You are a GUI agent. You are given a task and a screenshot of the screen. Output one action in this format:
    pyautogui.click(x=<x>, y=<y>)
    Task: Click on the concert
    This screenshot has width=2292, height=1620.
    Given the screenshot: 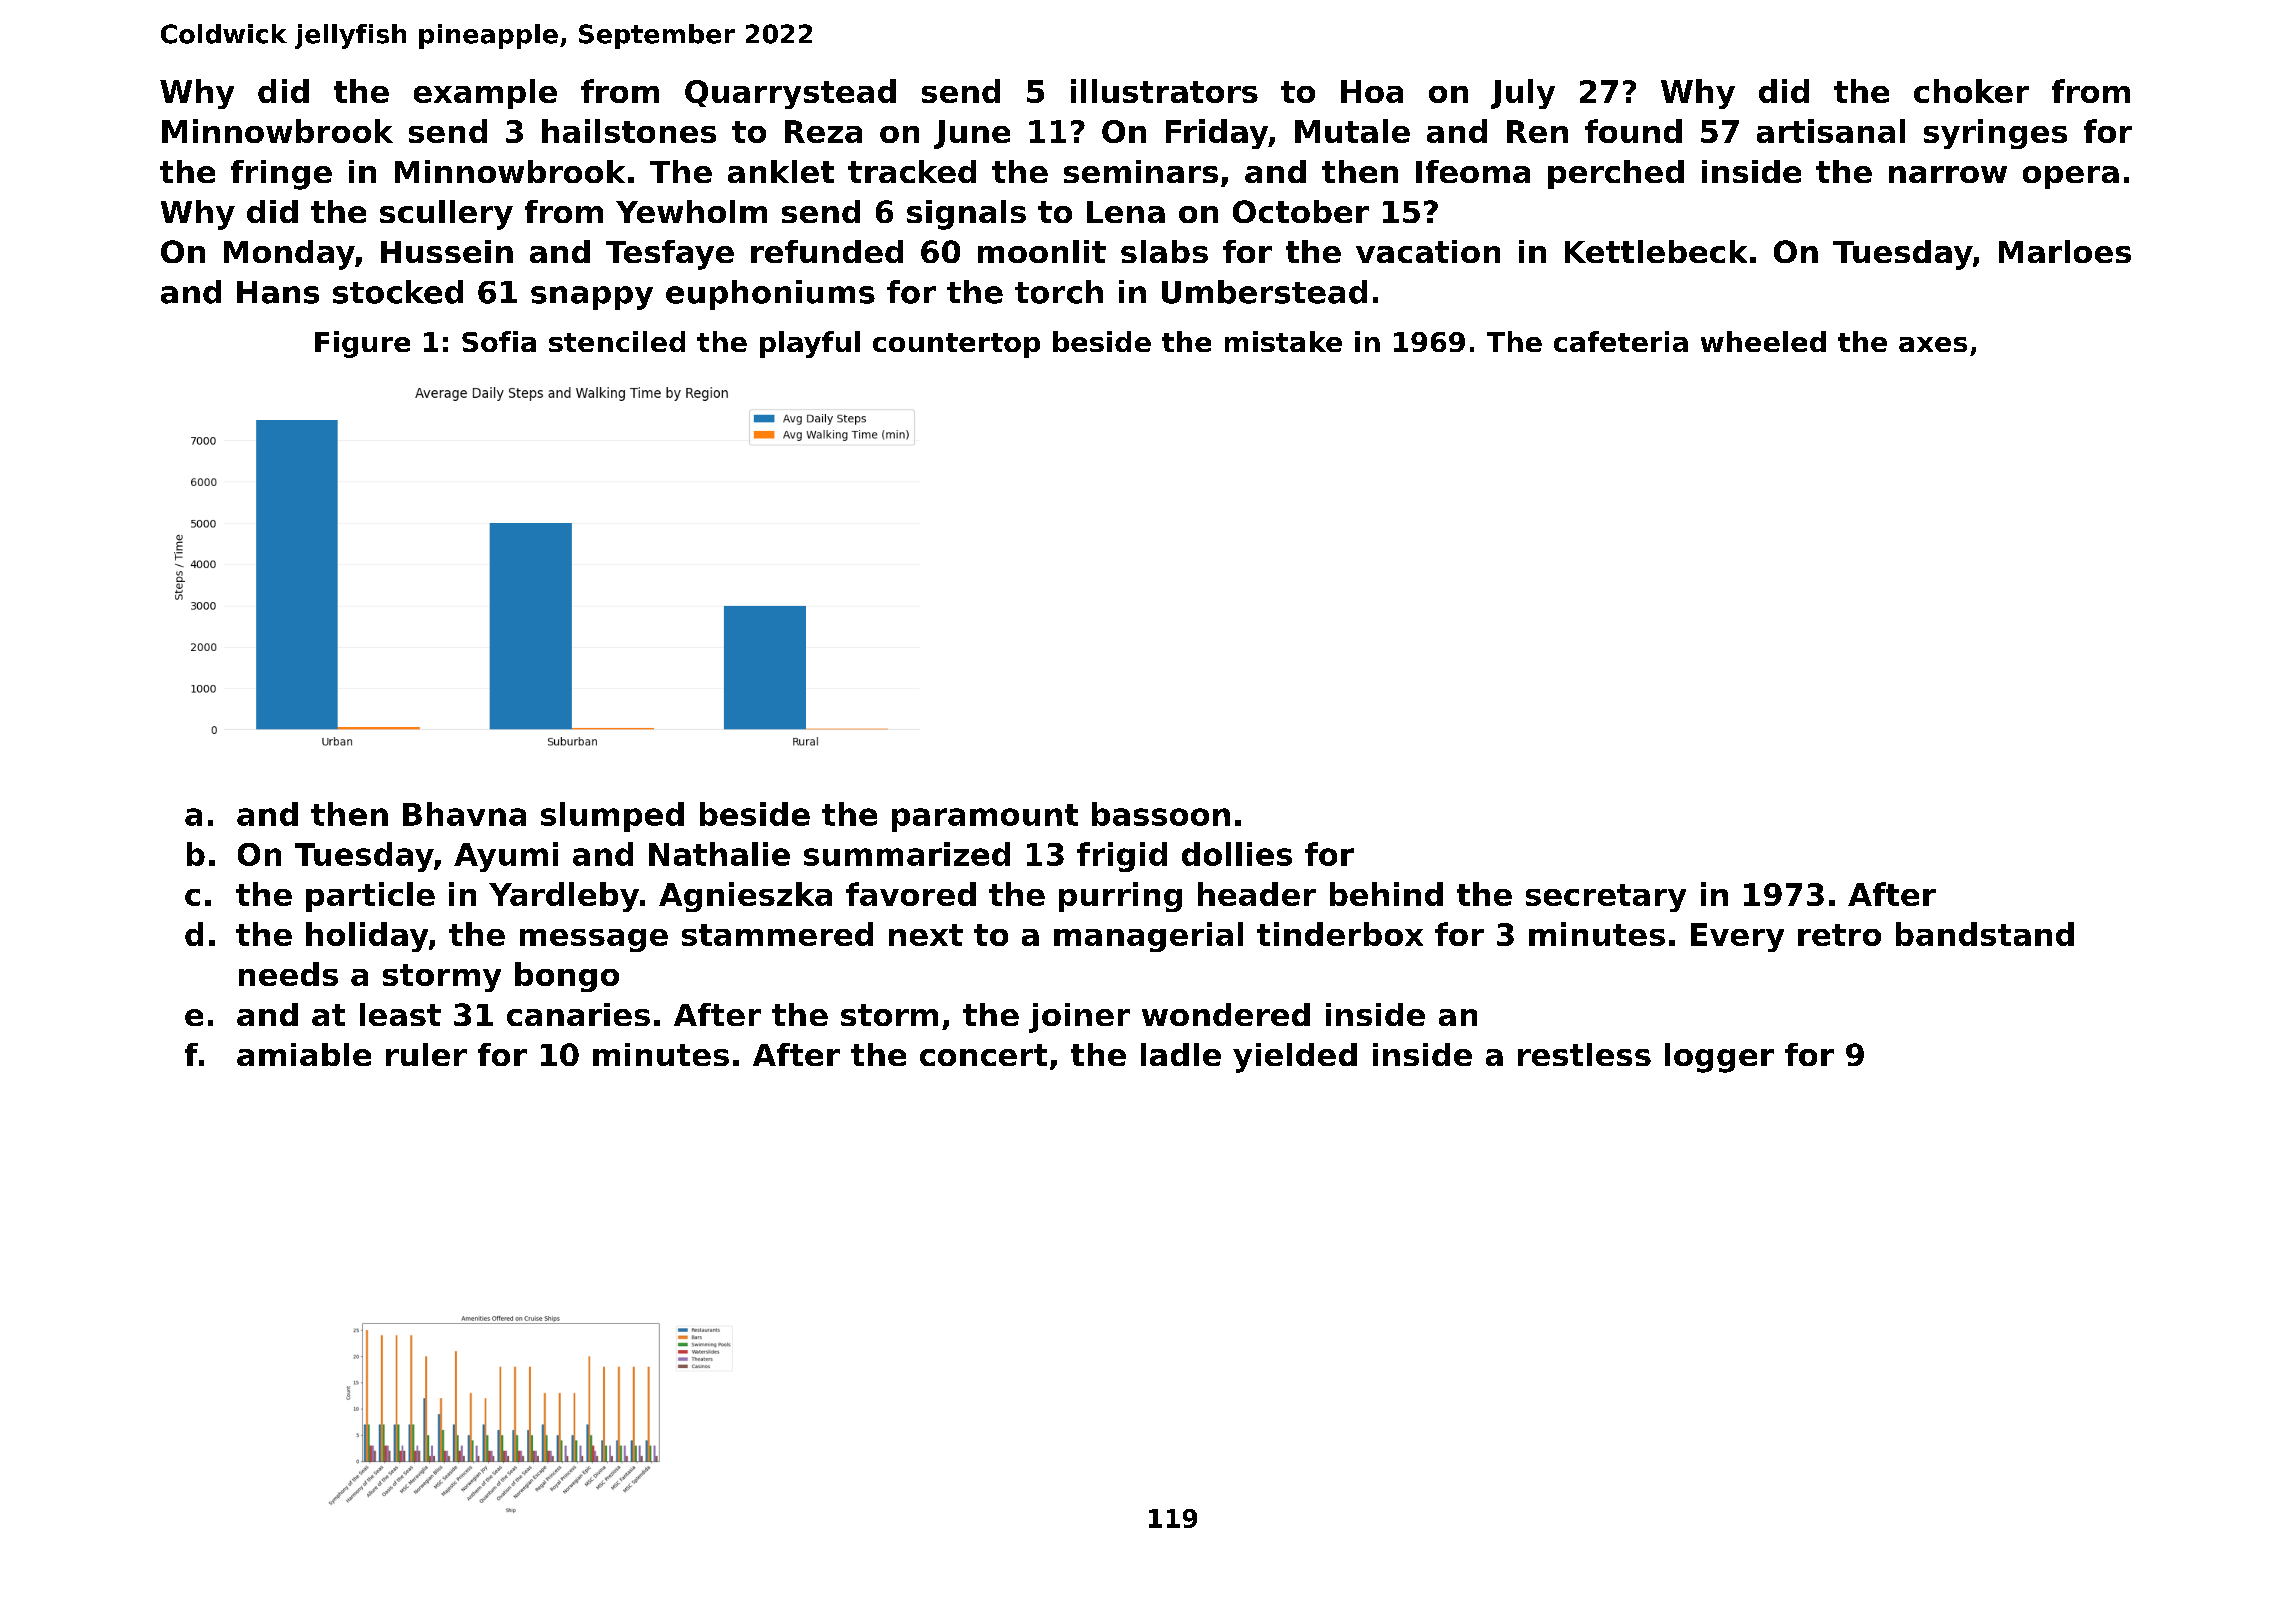 What is the action you would take?
    pyautogui.click(x=983, y=1055)
